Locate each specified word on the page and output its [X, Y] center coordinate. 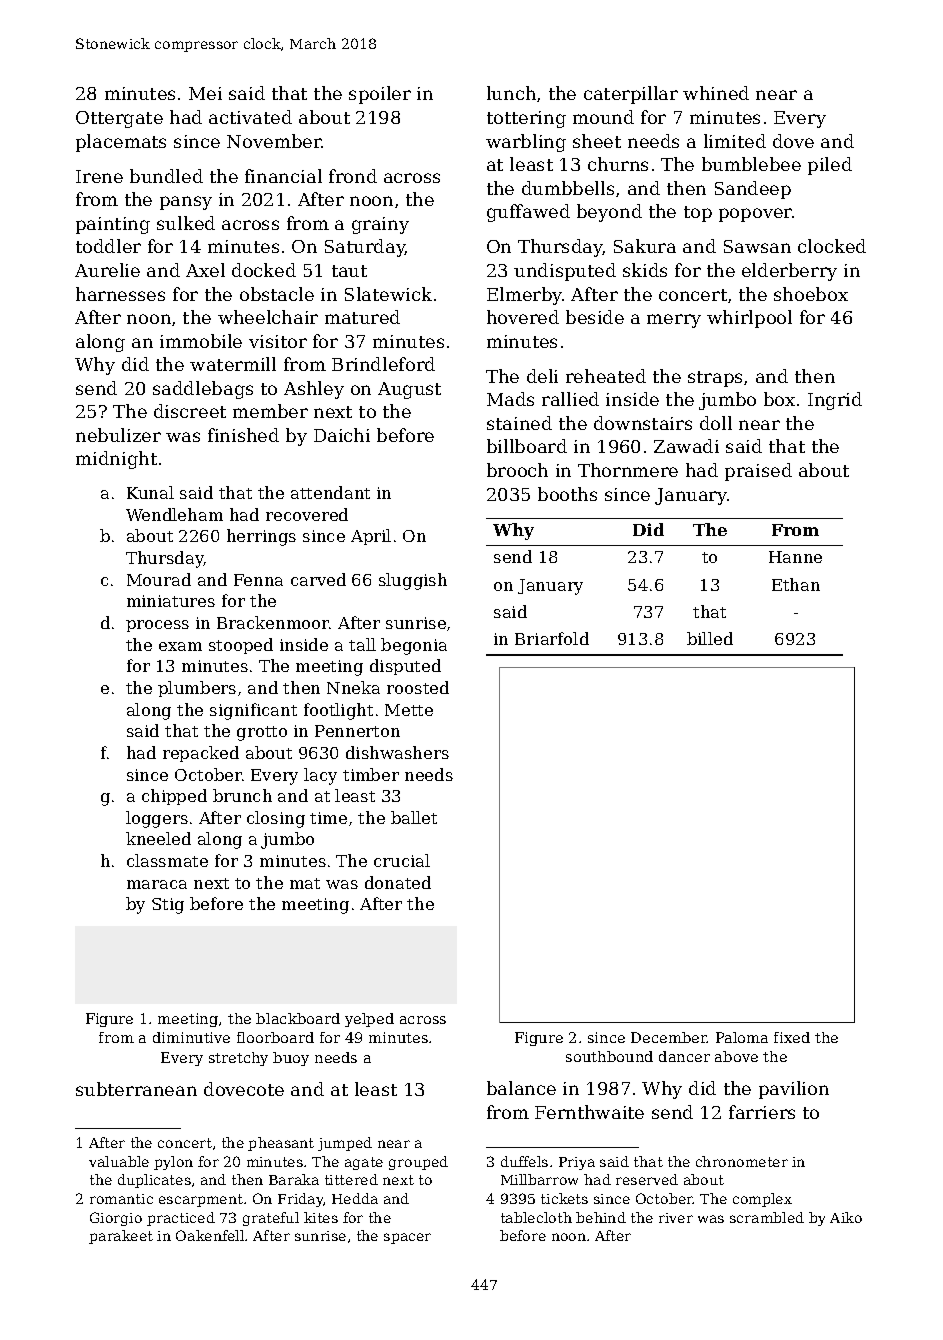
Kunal [150, 492]
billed [710, 638]
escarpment [201, 1200]
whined [716, 93]
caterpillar [631, 95]
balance [521, 1088]
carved [318, 579]
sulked [186, 223]
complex [762, 1200]
